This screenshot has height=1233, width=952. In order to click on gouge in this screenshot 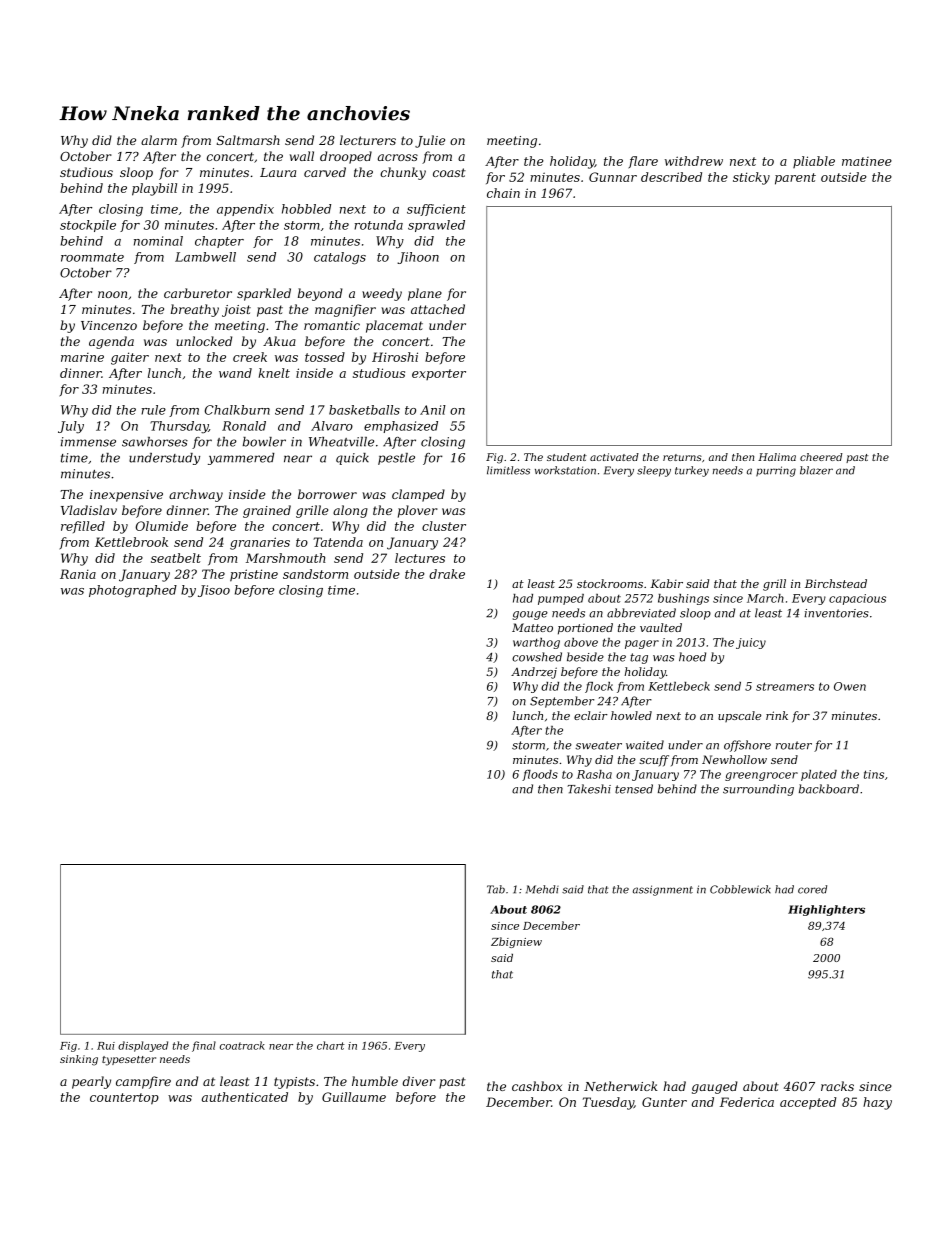, I will do `click(530, 615)`.
